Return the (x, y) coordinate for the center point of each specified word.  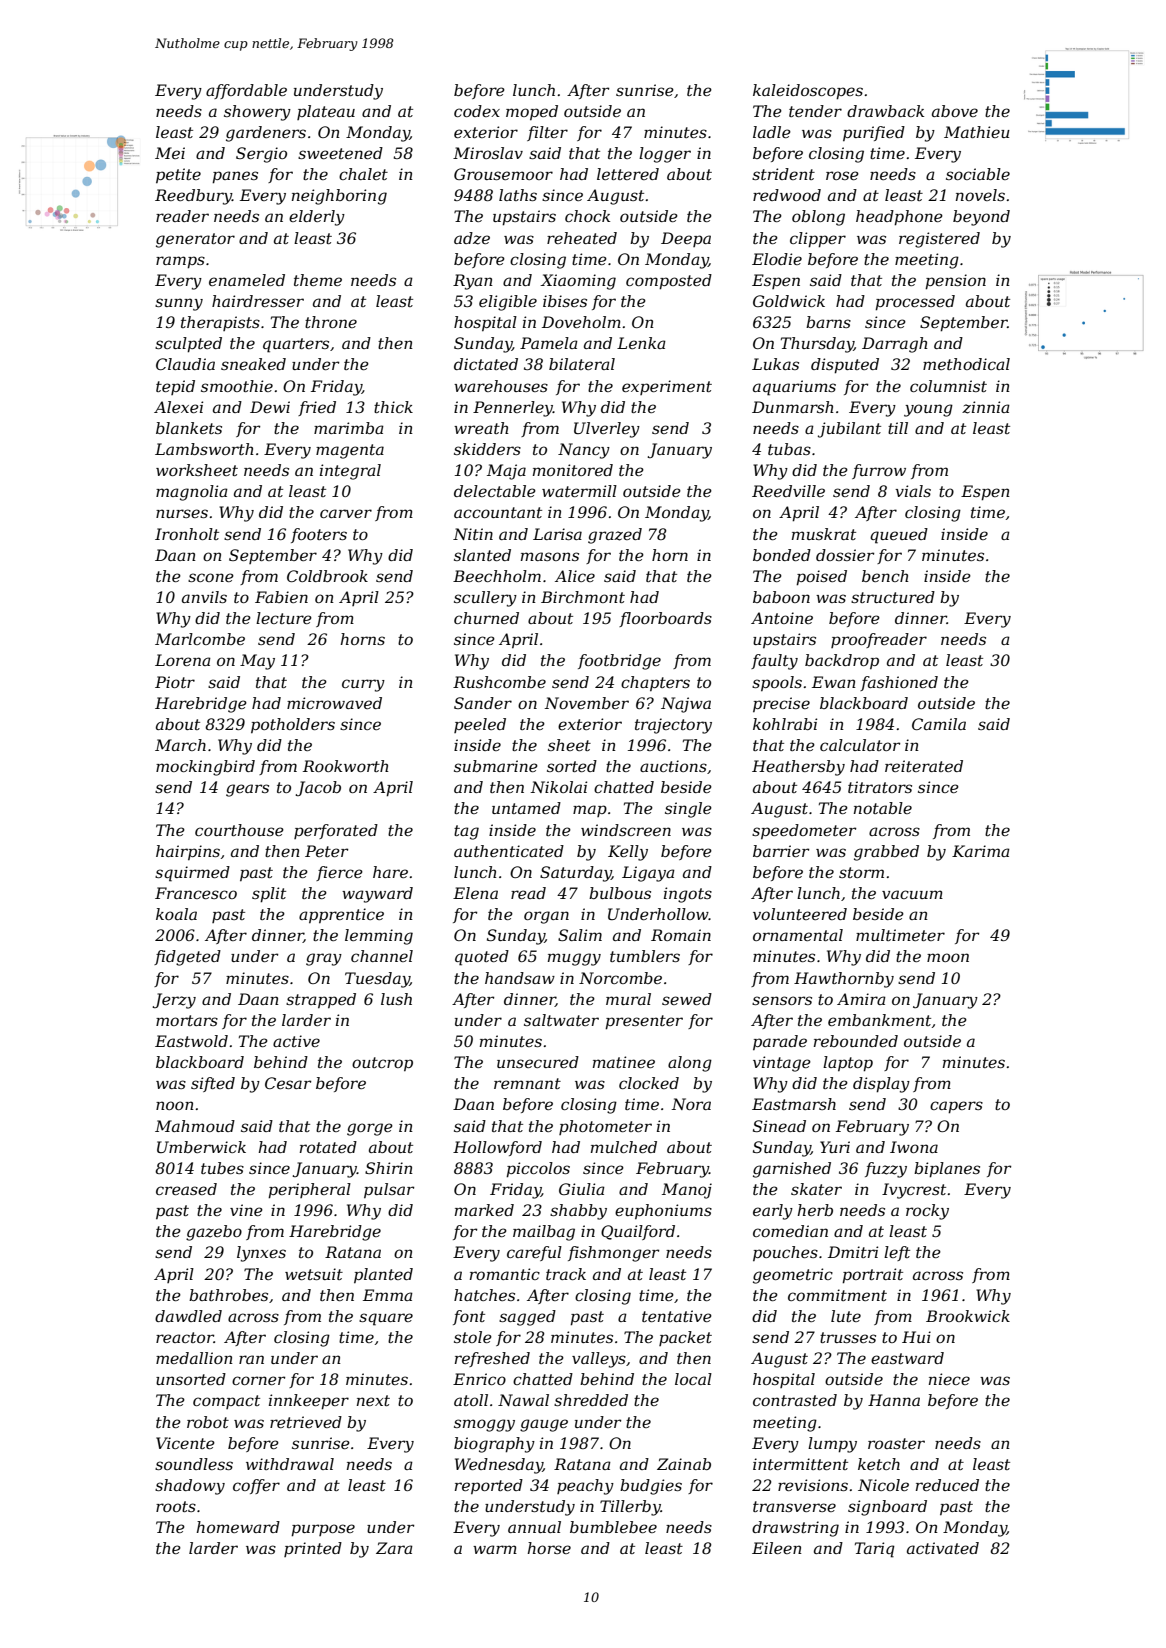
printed (313, 1549)
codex (477, 111)
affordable (246, 91)
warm (495, 1549)
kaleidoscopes (808, 92)
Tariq (875, 1550)
